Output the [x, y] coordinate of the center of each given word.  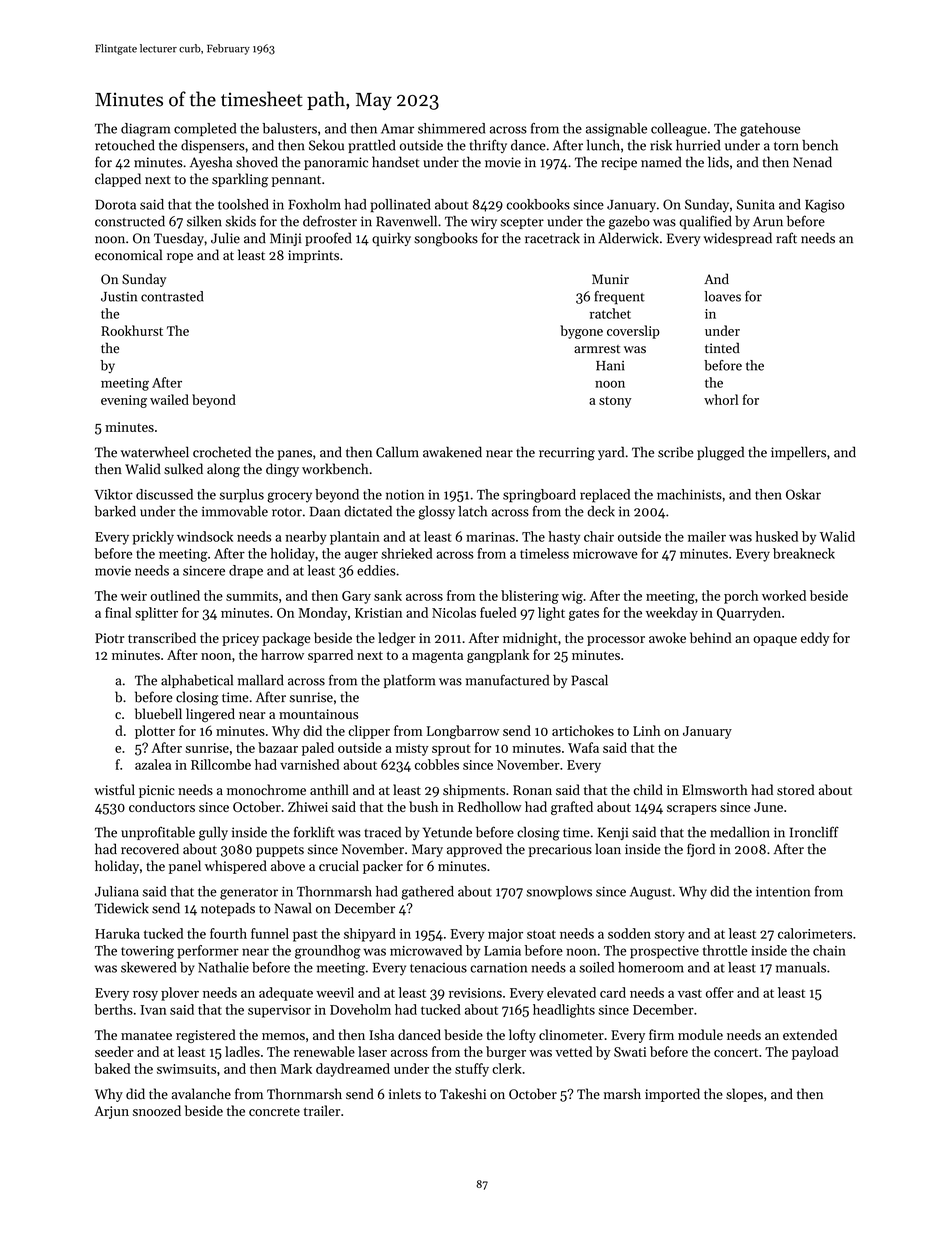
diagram [145, 130]
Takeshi [463, 1094]
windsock [205, 536]
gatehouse [770, 130]
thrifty [488, 146]
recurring [567, 454]
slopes [744, 1095]
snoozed [157, 1110]
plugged [720, 453]
